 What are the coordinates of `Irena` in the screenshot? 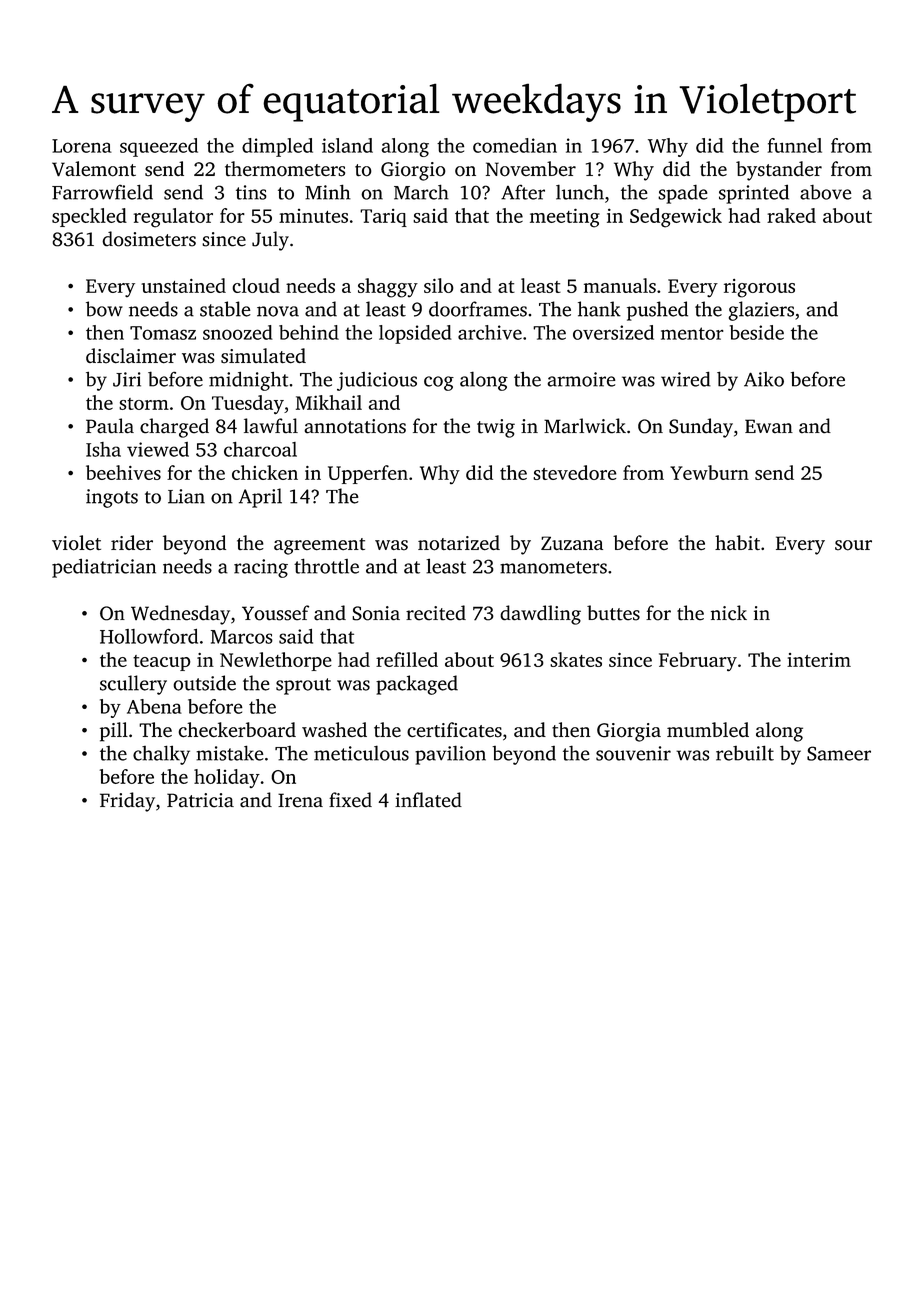 It's located at (300, 800).
